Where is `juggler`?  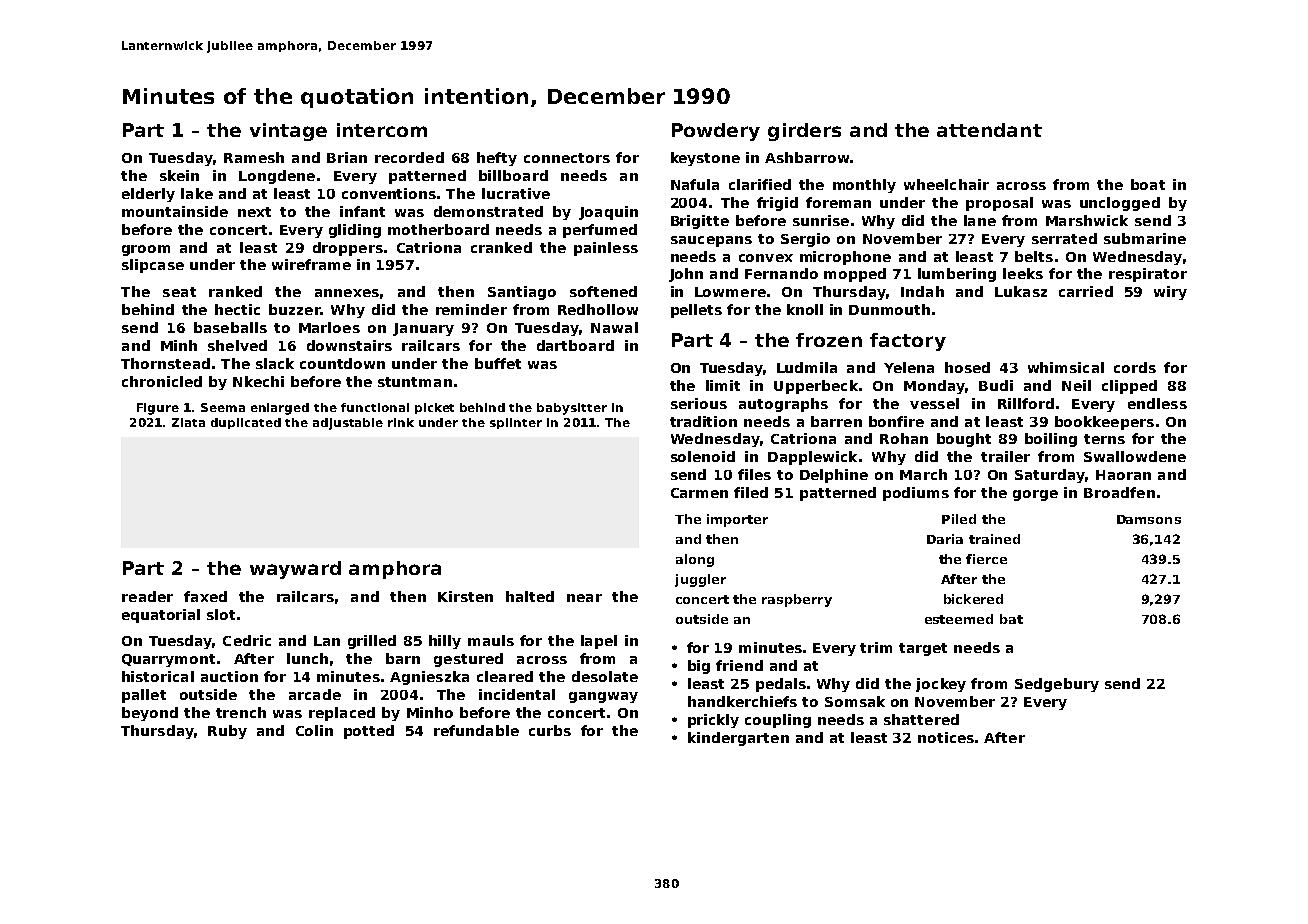
juggler is located at coordinates (700, 580).
